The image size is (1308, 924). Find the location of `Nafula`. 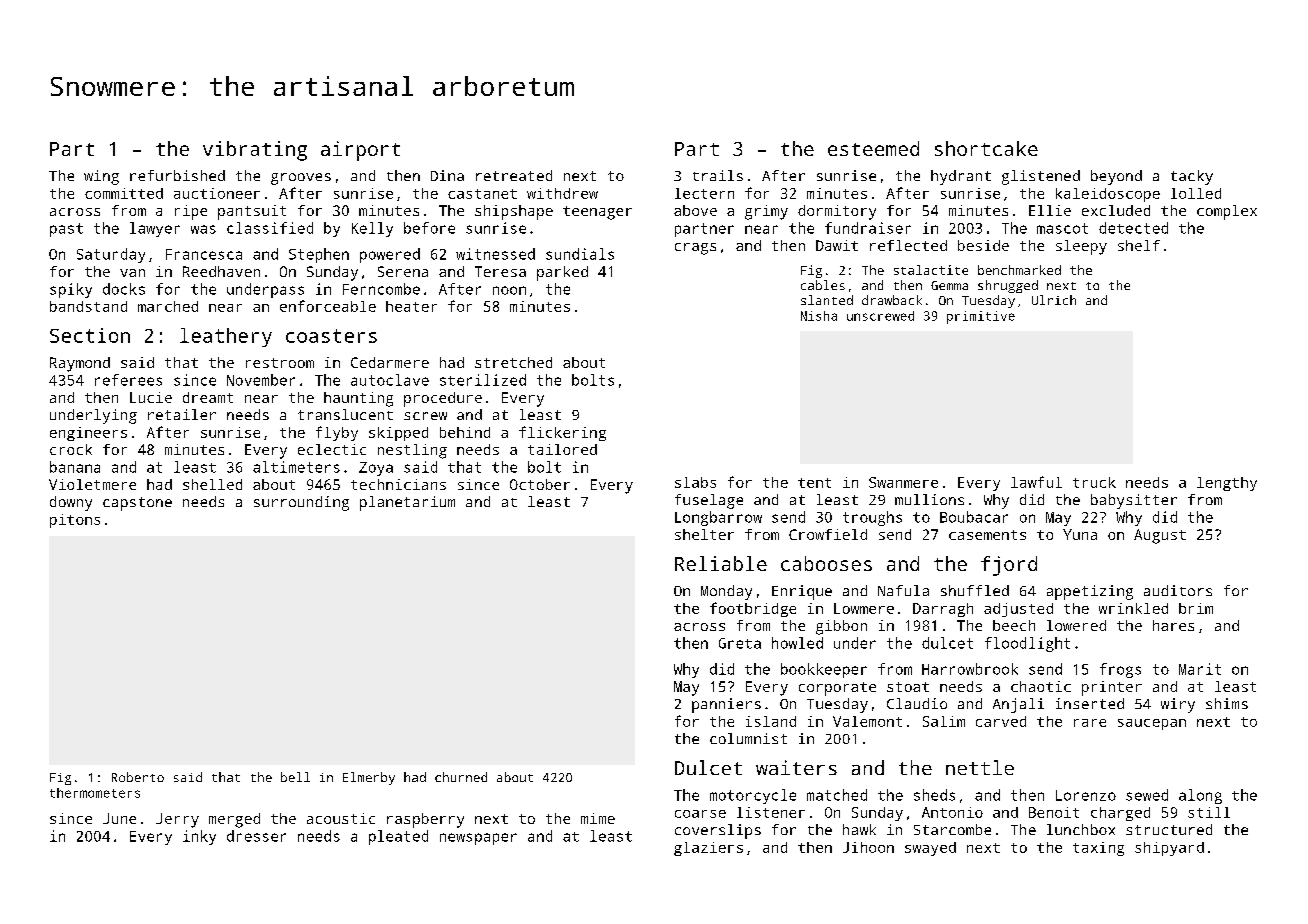

Nafula is located at coordinates (903, 590).
